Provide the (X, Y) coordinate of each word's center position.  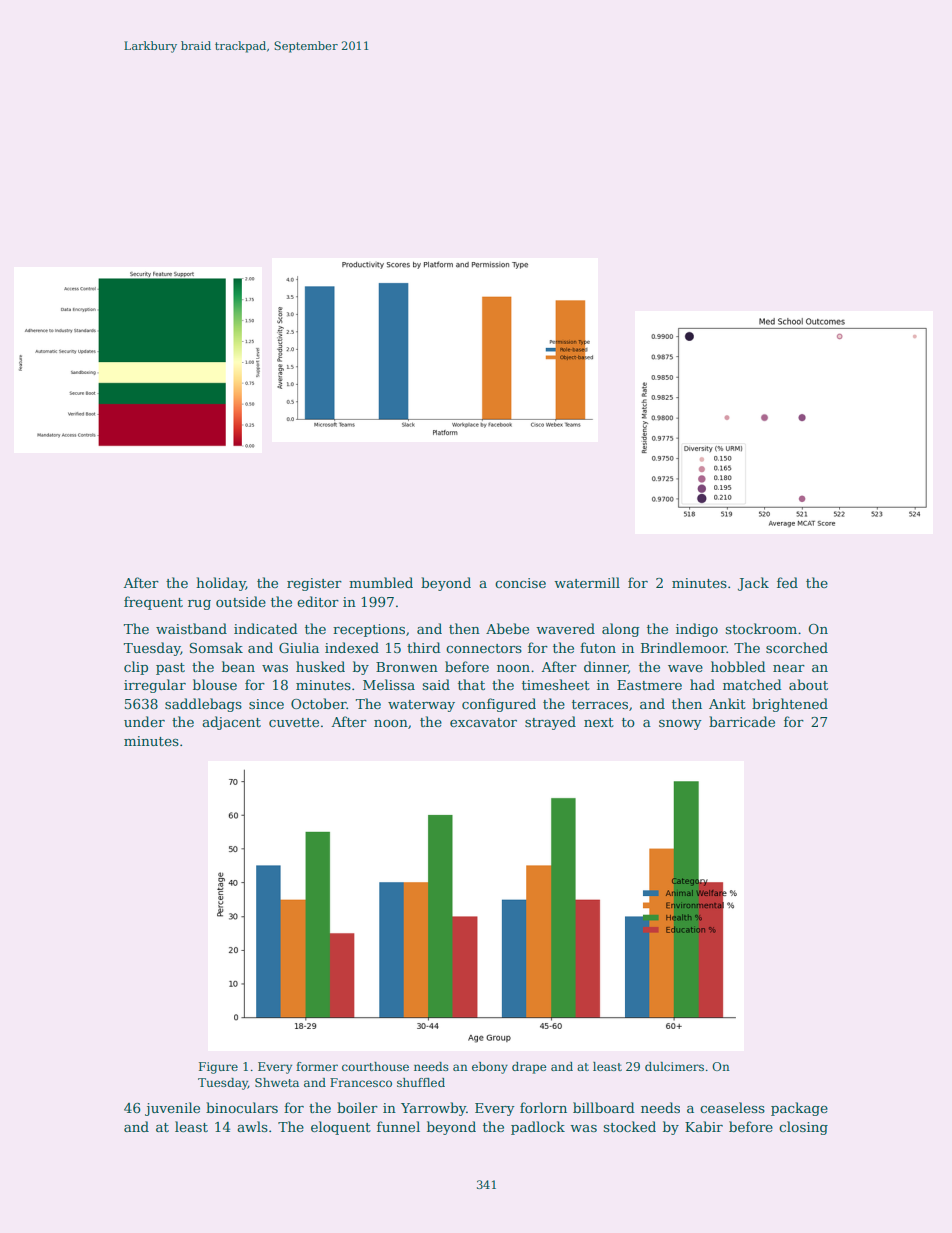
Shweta (277, 1082)
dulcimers (674, 1066)
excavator (483, 722)
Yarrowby (433, 1109)
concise (520, 583)
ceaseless (732, 1107)
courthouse (375, 1066)
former (317, 1066)
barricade (742, 721)
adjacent (231, 723)
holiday (221, 584)
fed (787, 582)
